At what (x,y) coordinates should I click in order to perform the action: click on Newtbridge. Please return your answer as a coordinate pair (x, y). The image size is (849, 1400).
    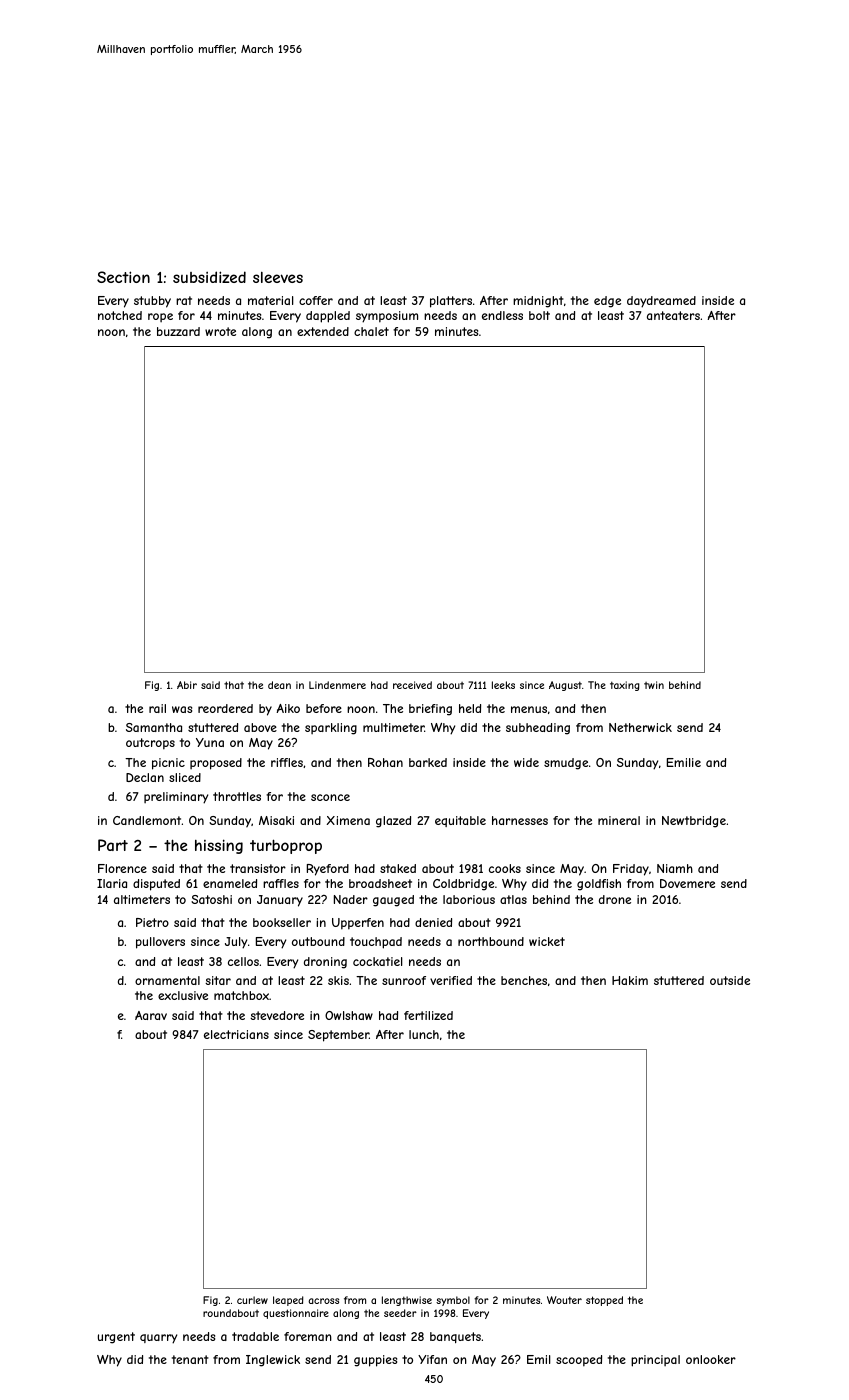
    Looking at the image, I should click on (694, 822).
